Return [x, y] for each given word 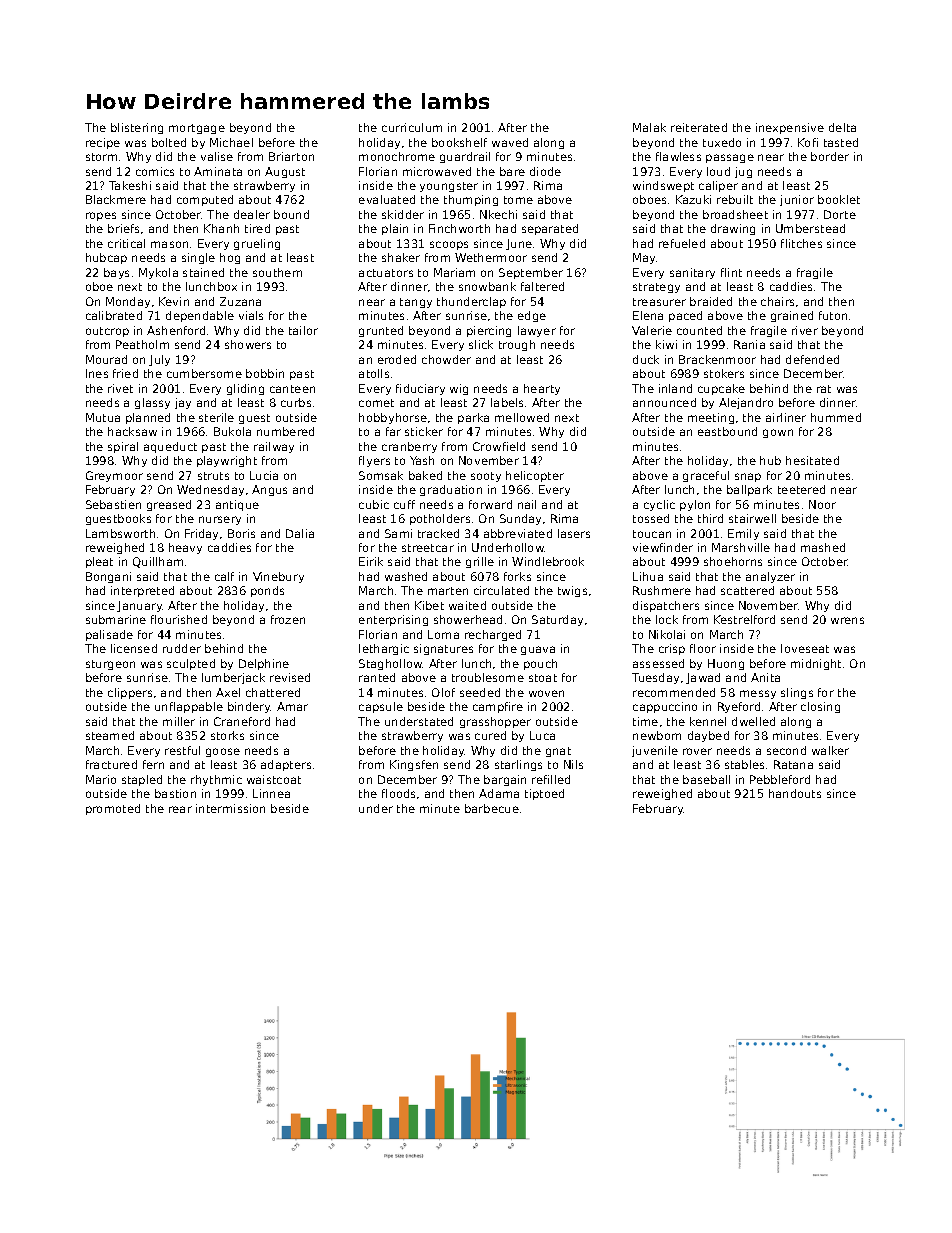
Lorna [443, 634]
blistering [137, 128]
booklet [839, 199]
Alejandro [746, 403]
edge [532, 316]
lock [667, 619]
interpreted [142, 591]
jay [183, 403]
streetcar [428, 548]
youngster [449, 187]
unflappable [189, 707]
